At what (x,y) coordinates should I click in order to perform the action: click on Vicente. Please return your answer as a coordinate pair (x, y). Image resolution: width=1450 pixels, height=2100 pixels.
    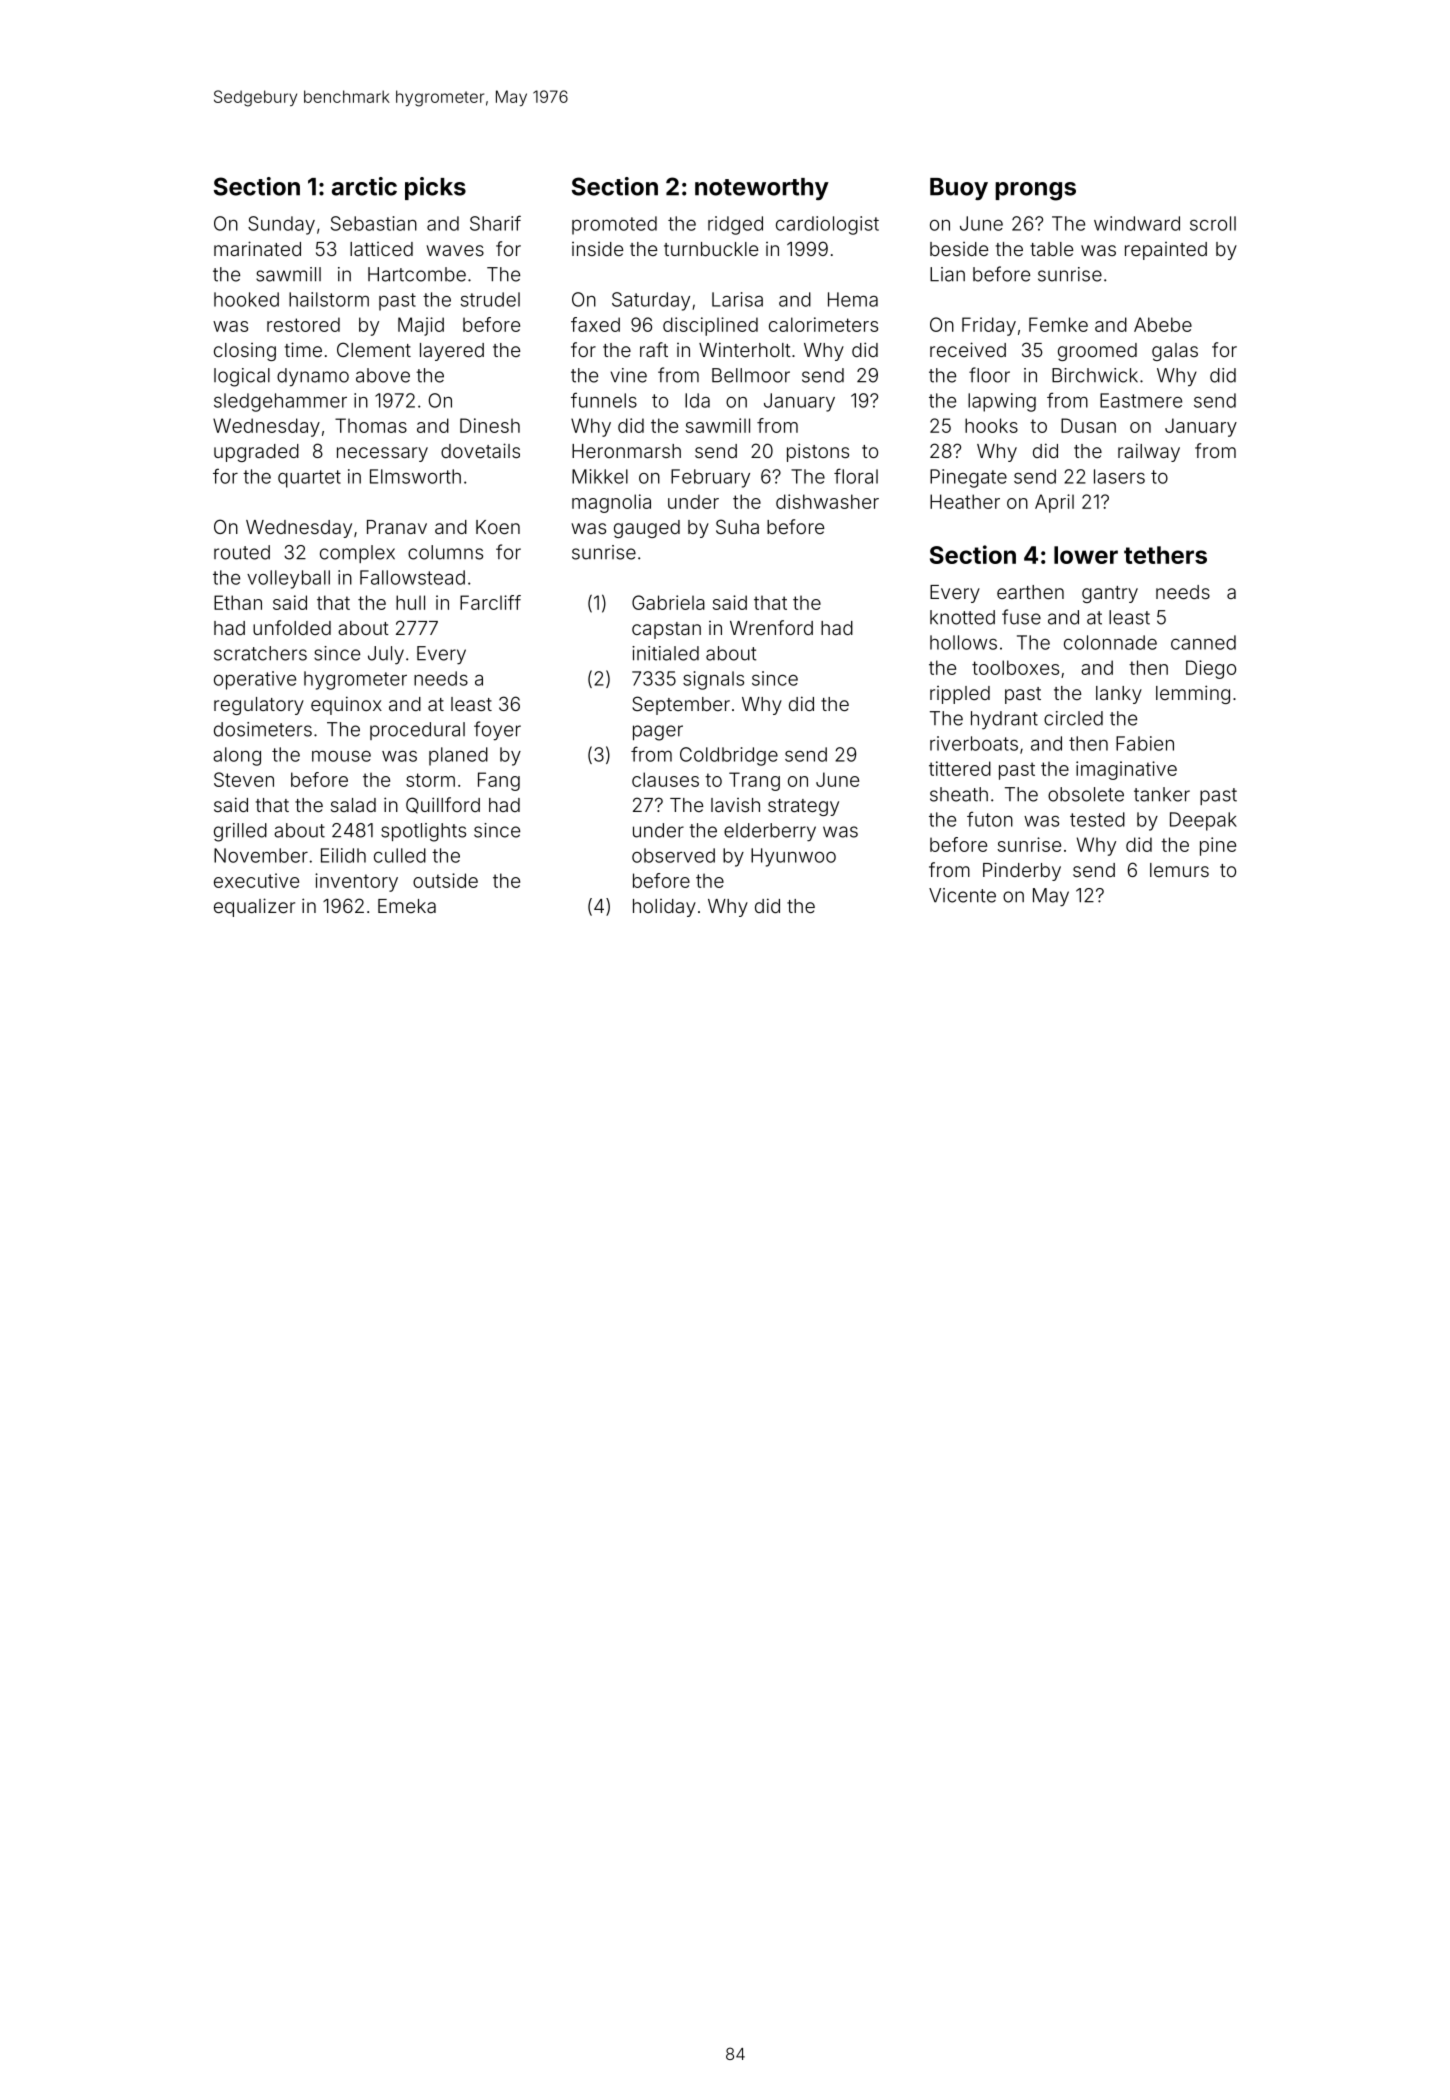
    Looking at the image, I should click on (962, 895).
